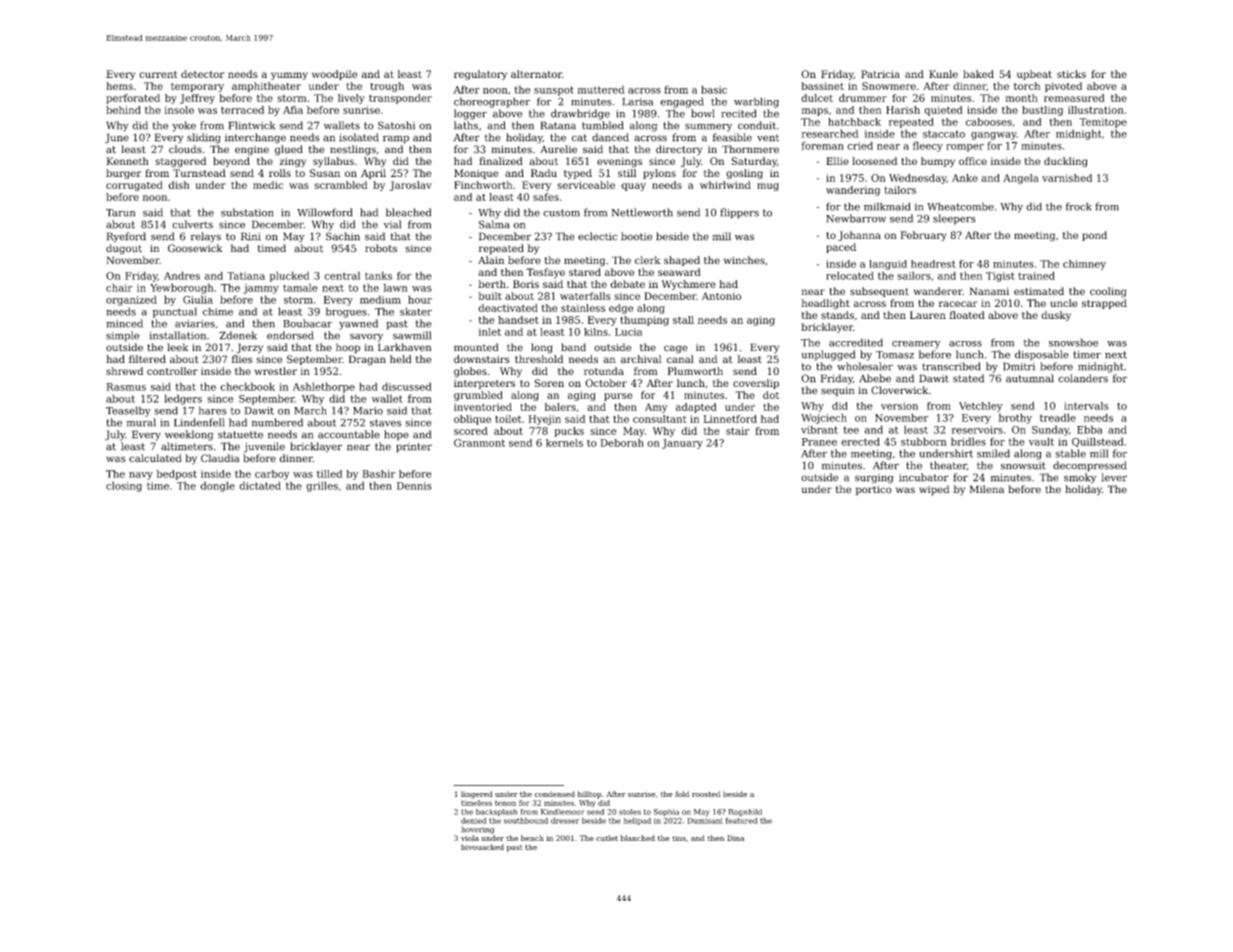 This screenshot has height=952, width=1233. I want to click on trained, so click(1036, 275).
